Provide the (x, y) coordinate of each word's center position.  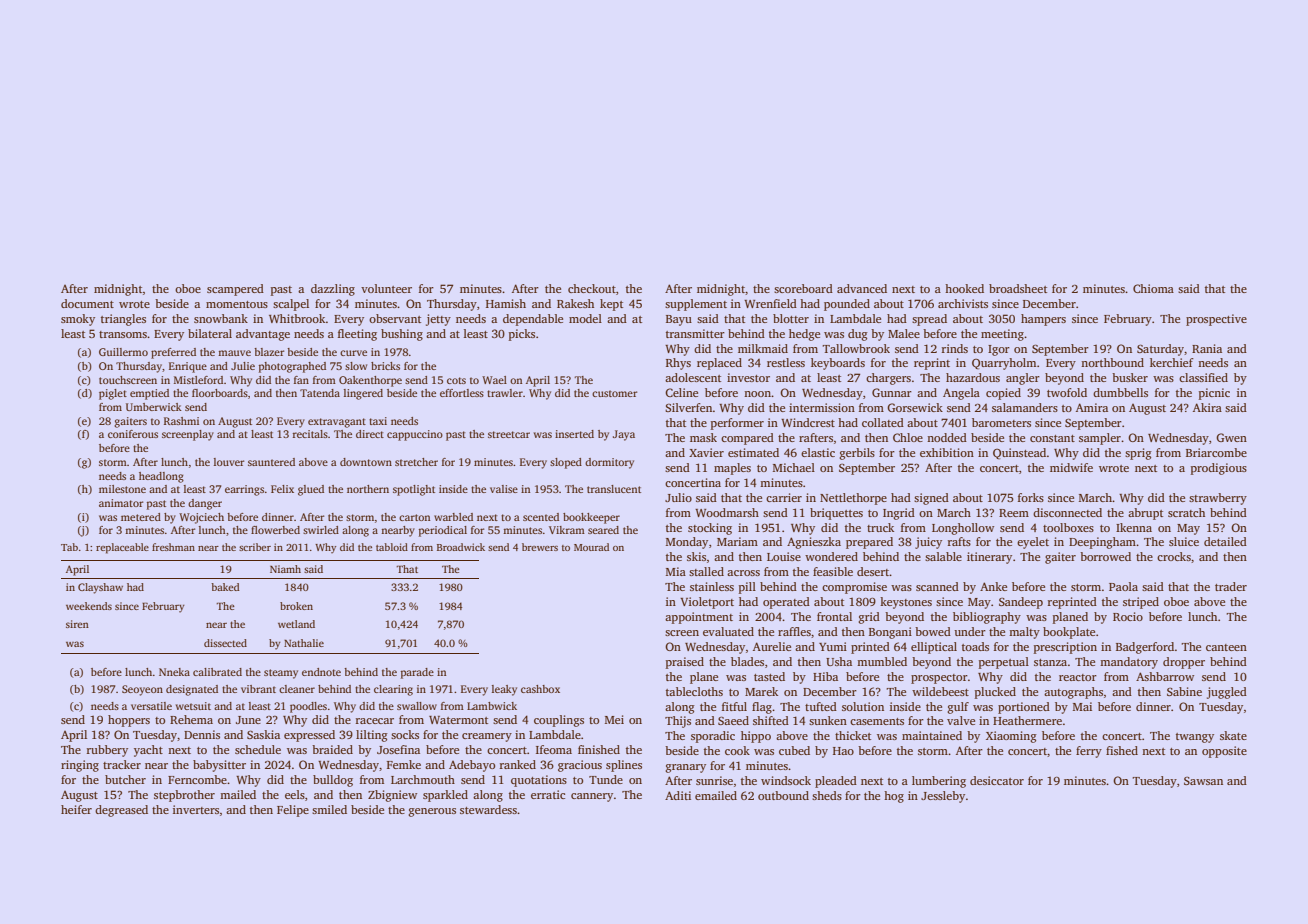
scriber (255, 547)
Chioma (1153, 288)
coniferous (133, 434)
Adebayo (472, 766)
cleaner (297, 689)
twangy (1195, 738)
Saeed (733, 720)
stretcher (416, 462)
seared (603, 530)
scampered (235, 290)
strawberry (1218, 499)
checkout (592, 288)
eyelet (1033, 543)
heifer (76, 809)
